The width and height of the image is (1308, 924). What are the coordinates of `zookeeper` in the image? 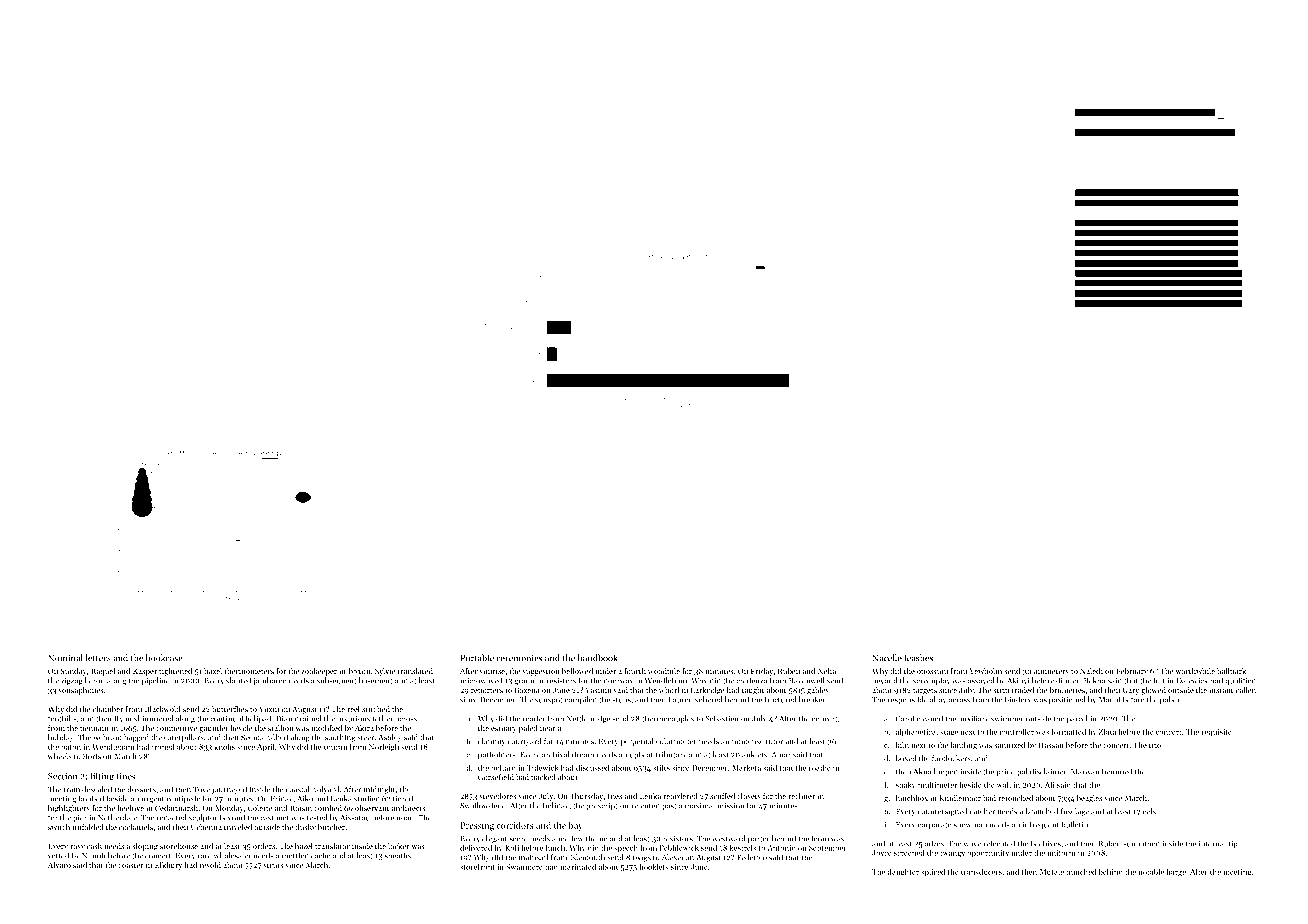 It's located at (319, 672).
